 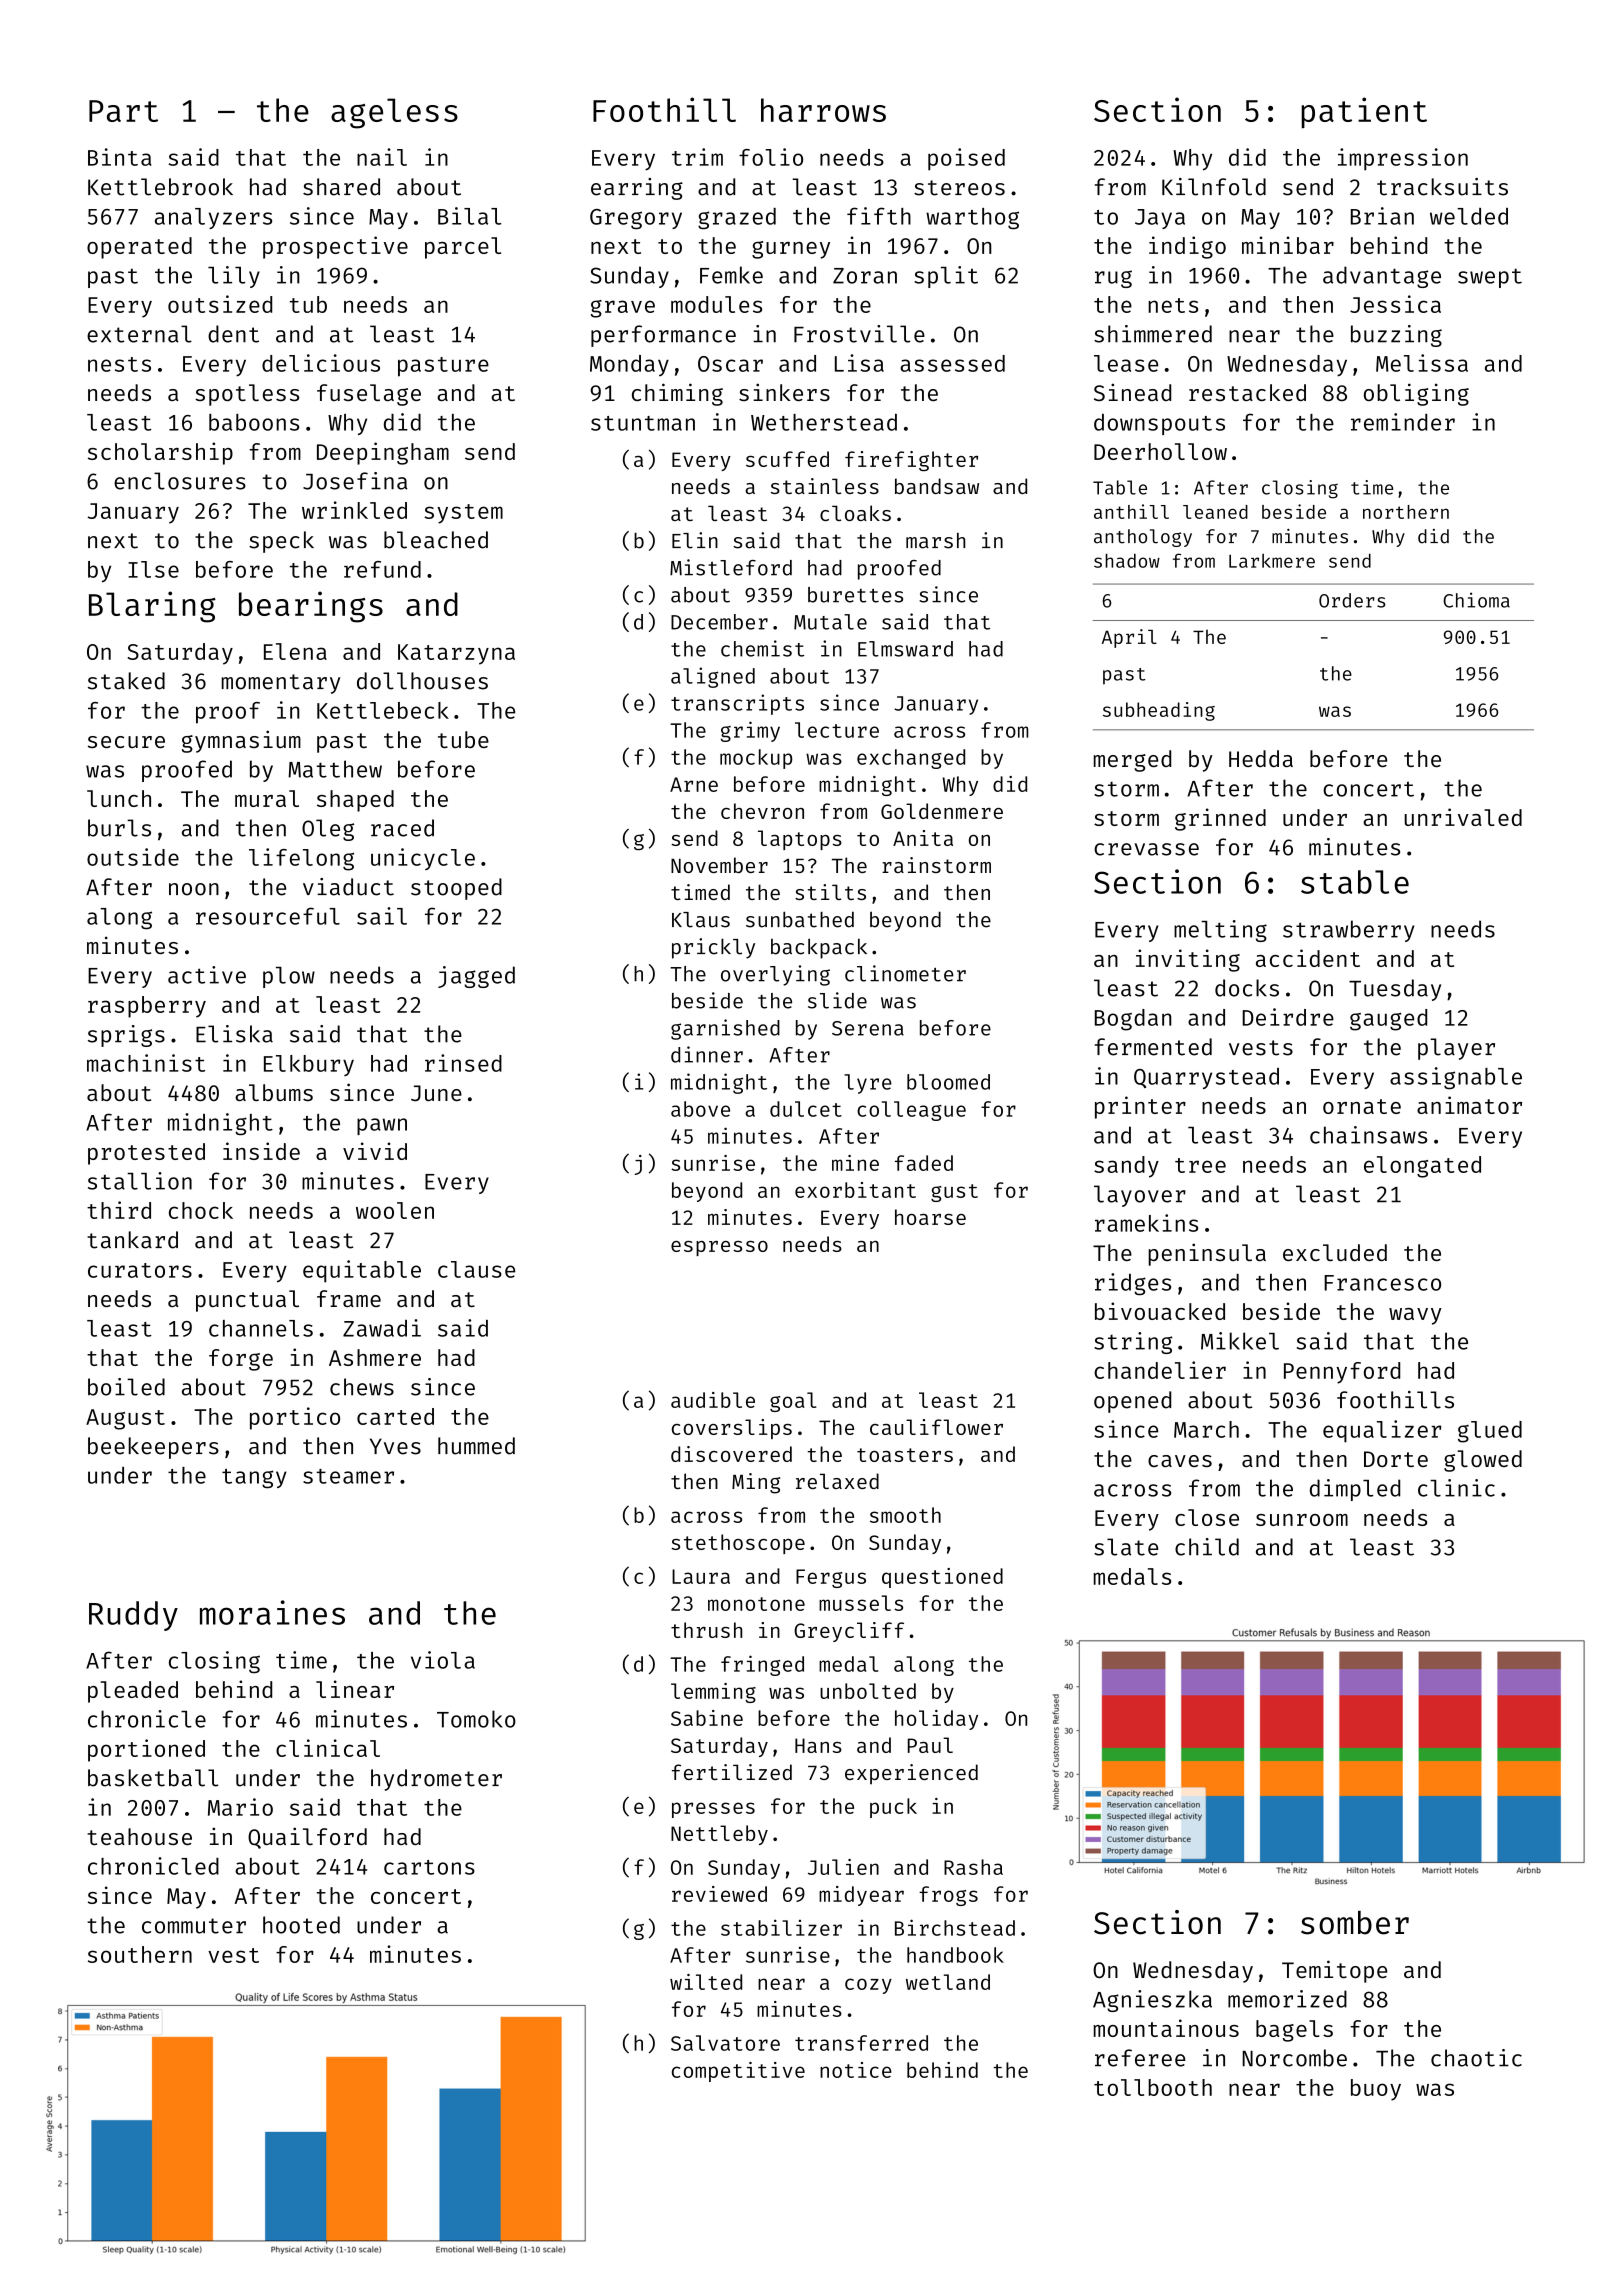 What do you see at coordinates (301, 1925) in the image?
I see `hooted` at bounding box center [301, 1925].
